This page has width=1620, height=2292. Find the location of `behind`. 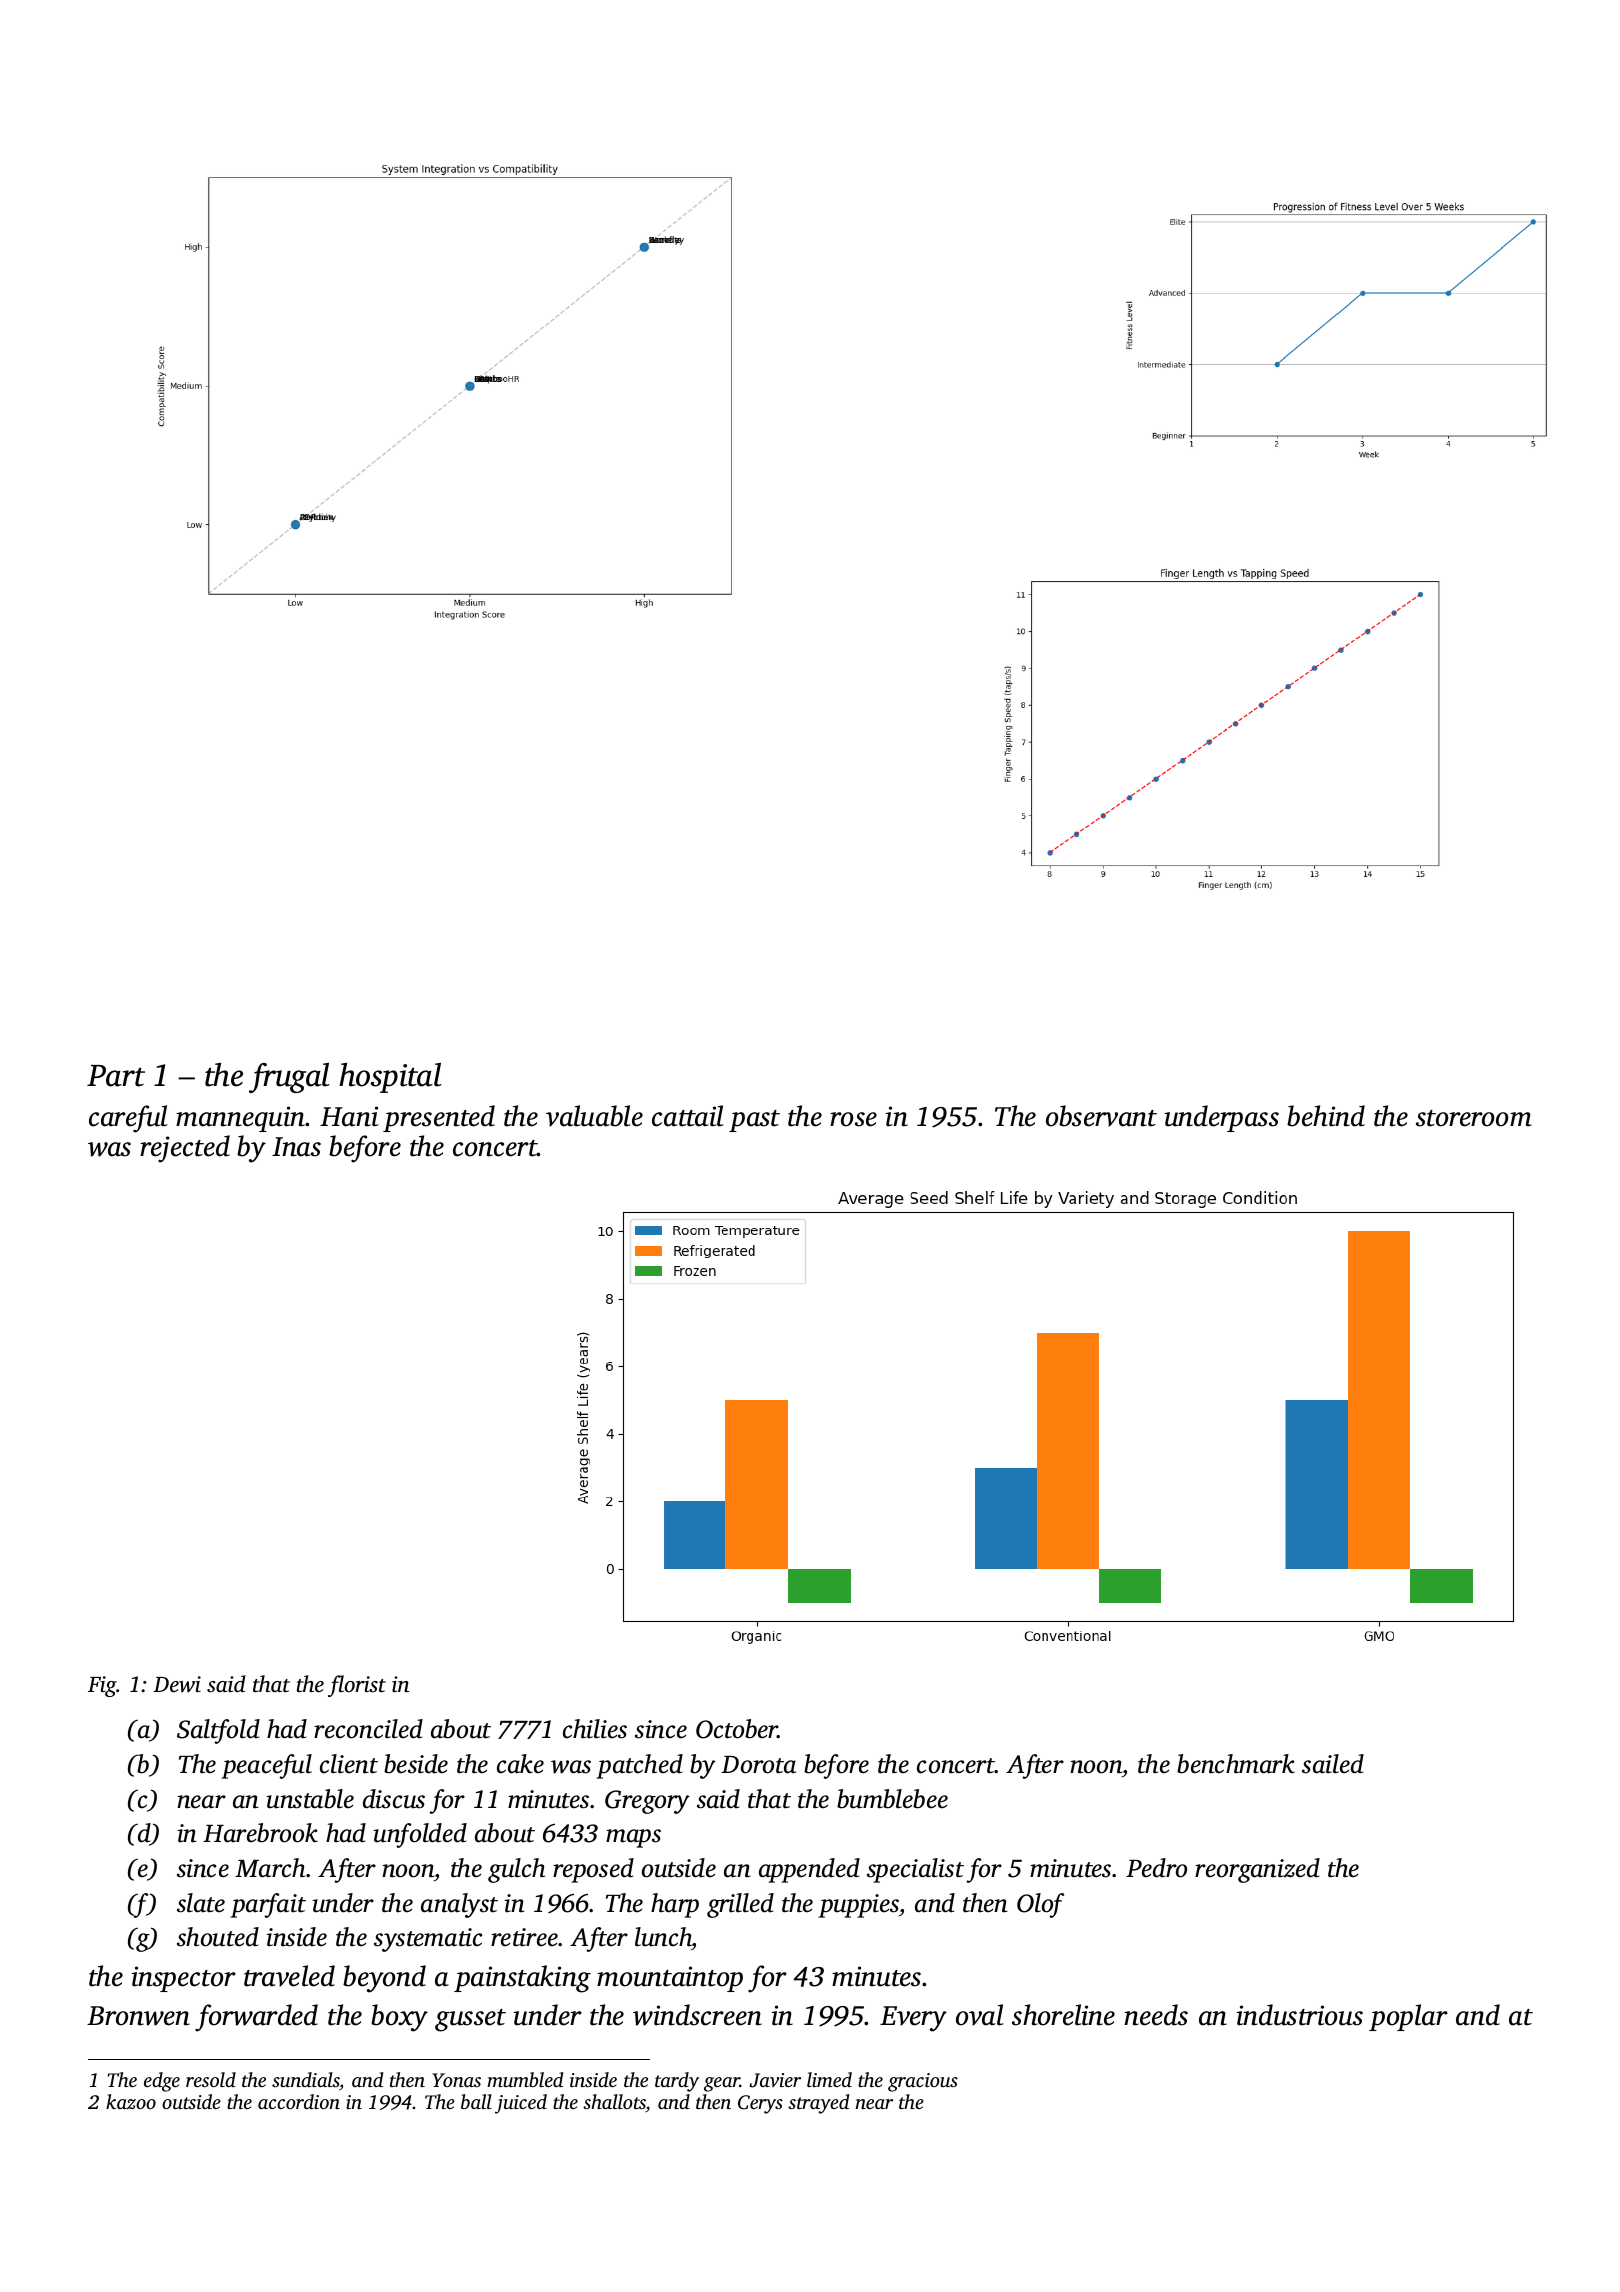

behind is located at coordinates (1326, 1116).
